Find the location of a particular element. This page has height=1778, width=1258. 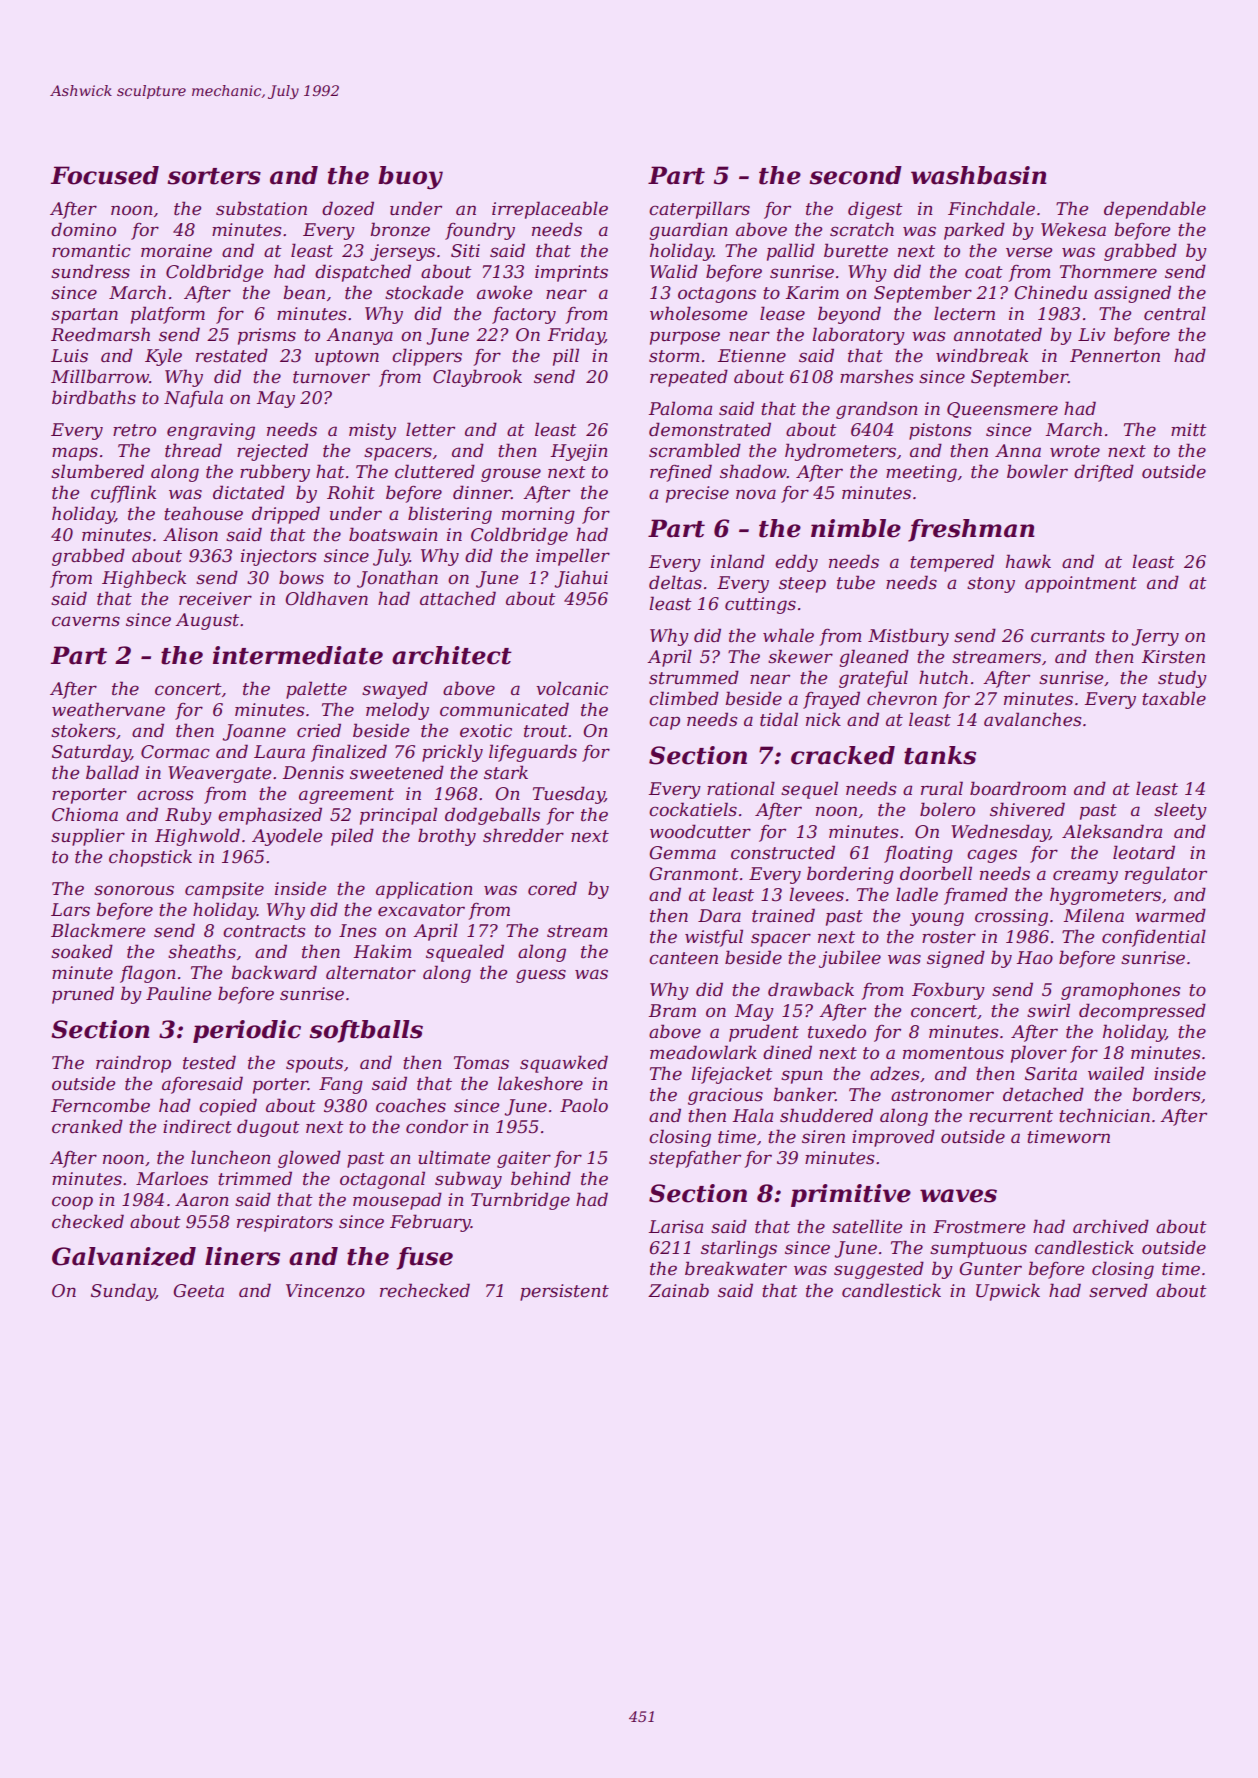

regulator is located at coordinates (1166, 875).
